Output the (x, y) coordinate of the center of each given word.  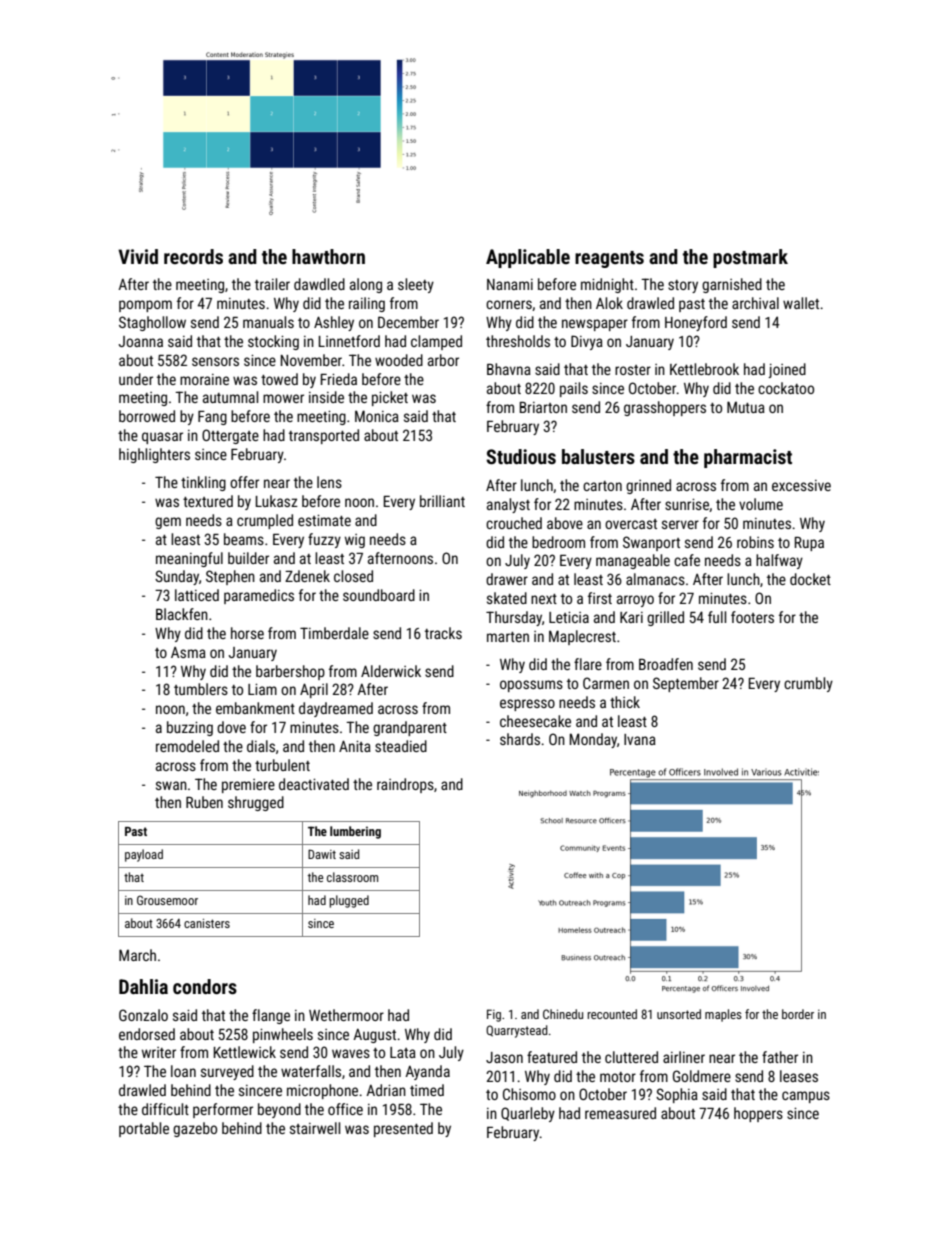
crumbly (808, 684)
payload (144, 855)
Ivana (640, 739)
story (683, 286)
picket (390, 398)
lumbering (355, 832)
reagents (609, 259)
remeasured (620, 1113)
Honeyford (696, 323)
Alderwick (391, 671)
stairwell (315, 1128)
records (193, 256)
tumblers (201, 689)
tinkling (203, 483)
